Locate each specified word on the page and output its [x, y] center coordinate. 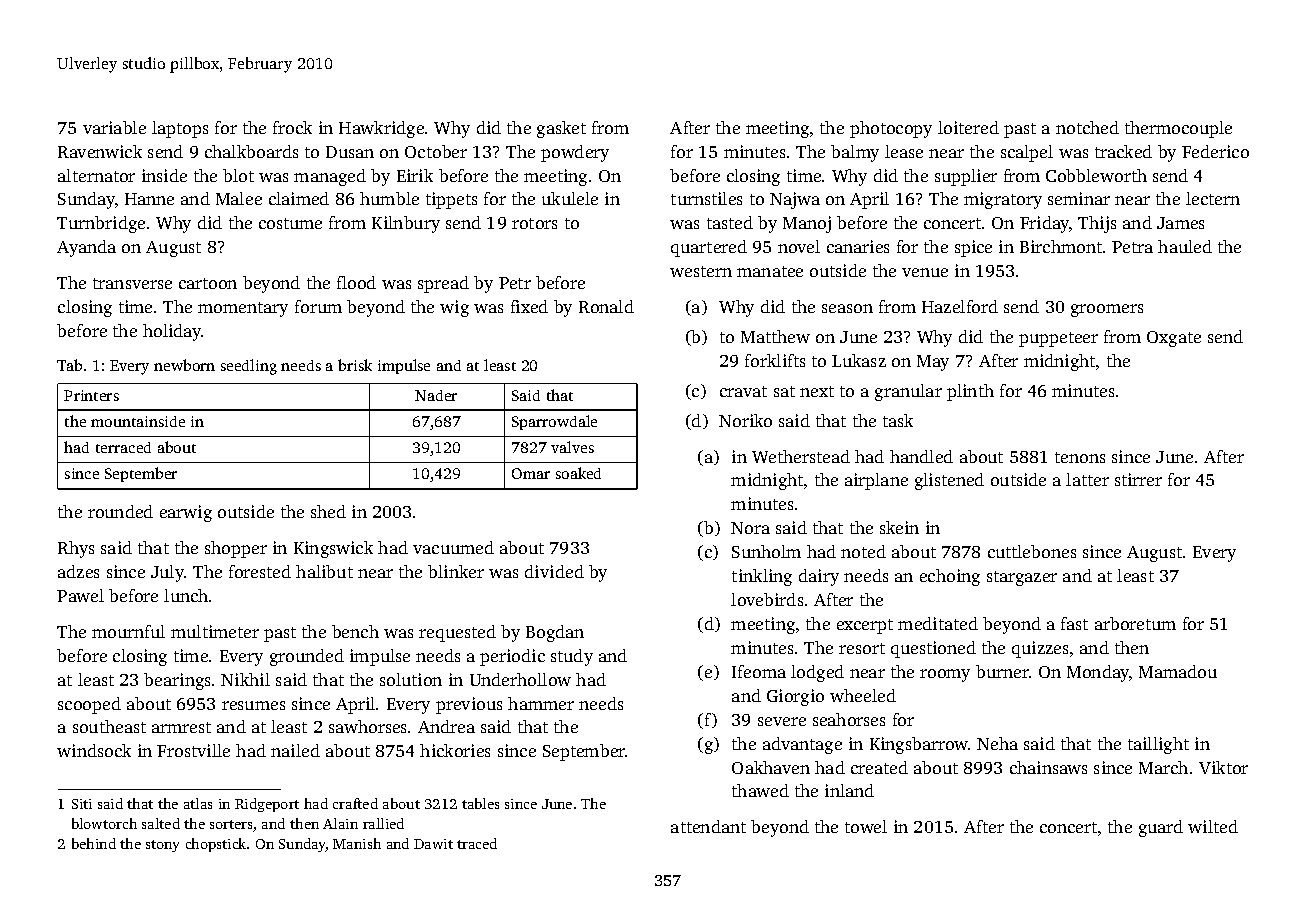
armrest [181, 727]
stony [162, 846]
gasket [561, 129]
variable [114, 127]
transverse [132, 283]
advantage [802, 745]
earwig [186, 513]
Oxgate [1174, 339]
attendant [708, 826]
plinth [970, 392]
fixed [529, 306]
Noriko [745, 420]
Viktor [1223, 767]
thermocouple [1178, 129]
